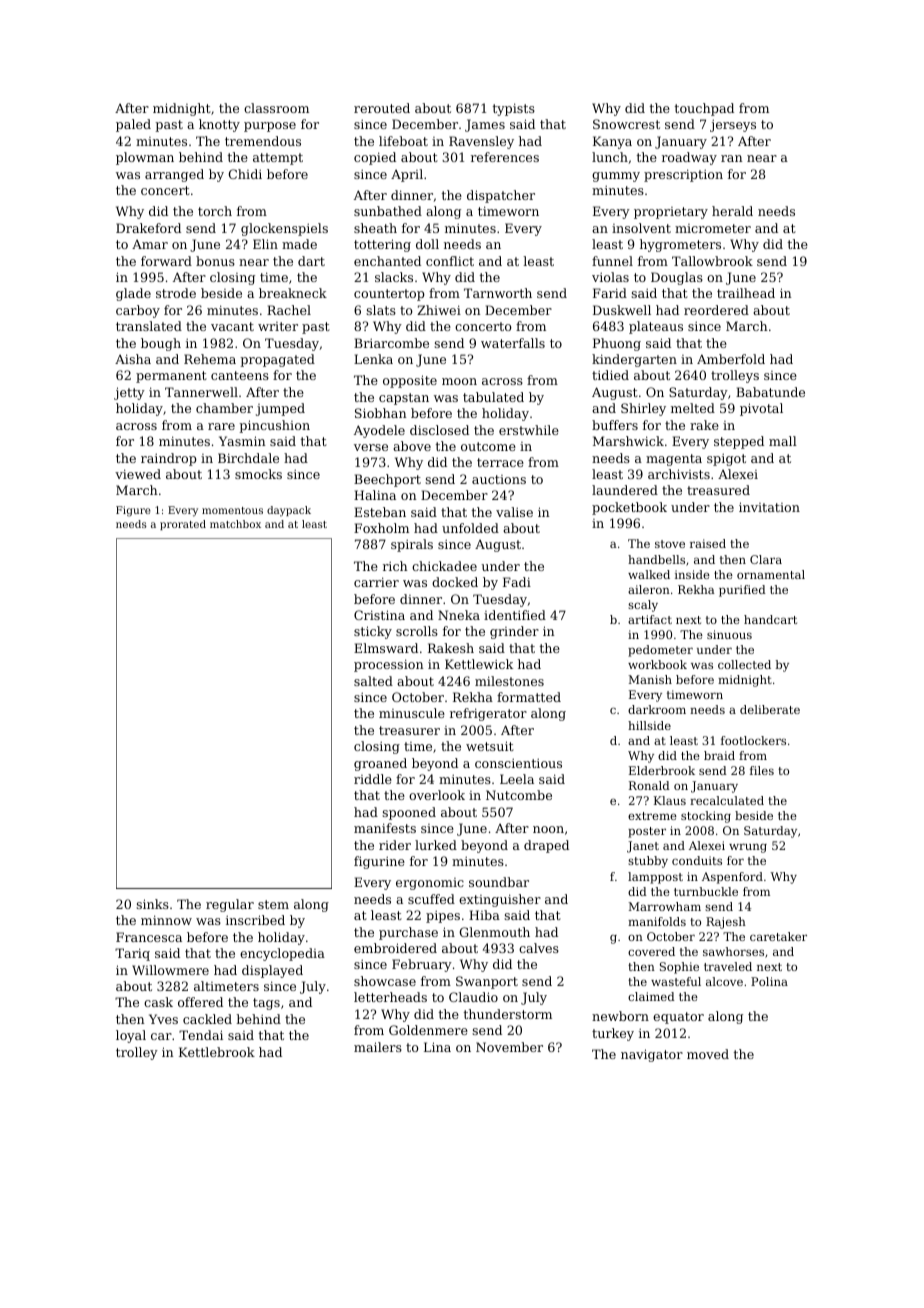 The image size is (924, 1308). I want to click on regular, so click(230, 905).
